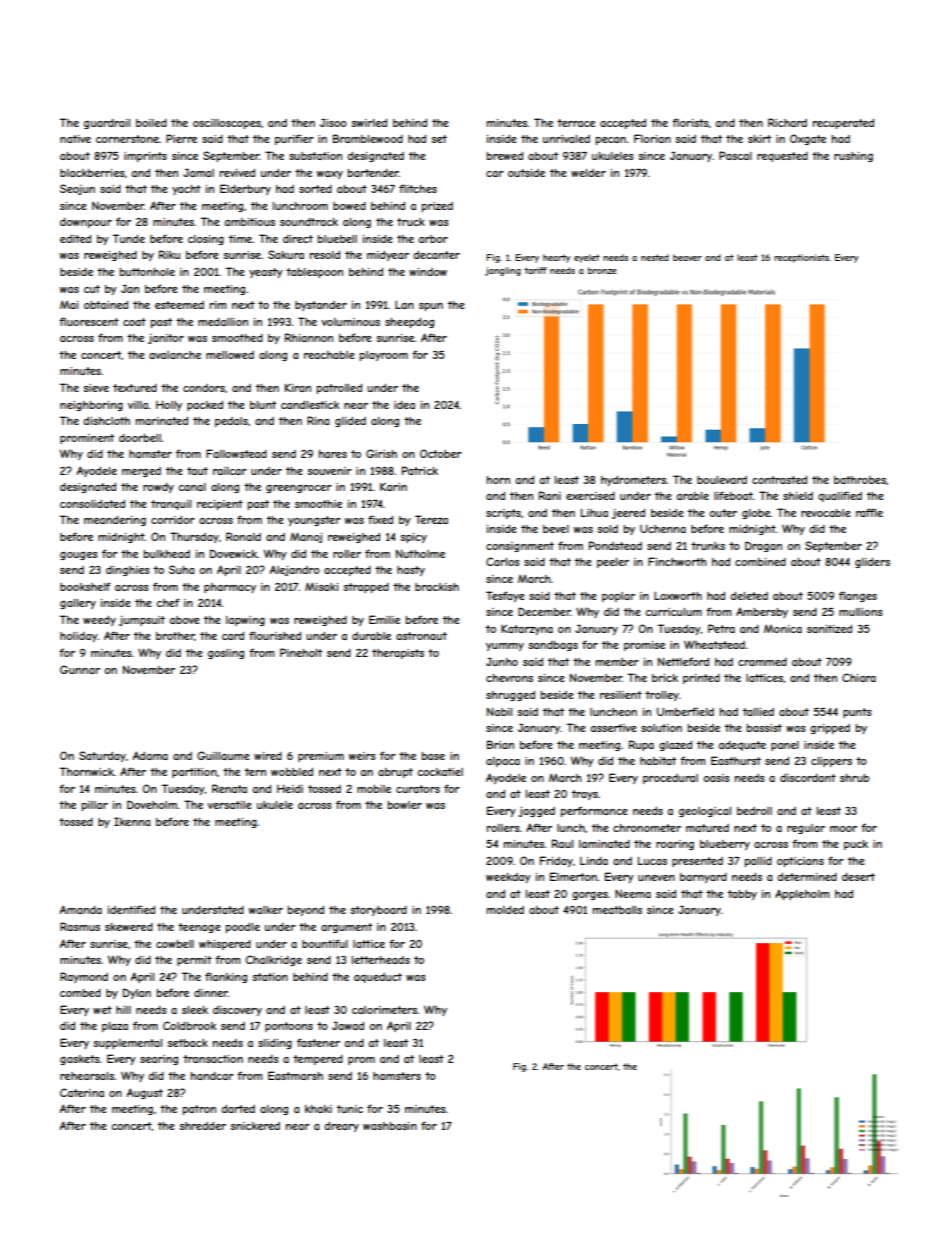 The height and width of the screenshot is (1233, 952). What do you see at coordinates (151, 123) in the screenshot?
I see `boiled` at bounding box center [151, 123].
